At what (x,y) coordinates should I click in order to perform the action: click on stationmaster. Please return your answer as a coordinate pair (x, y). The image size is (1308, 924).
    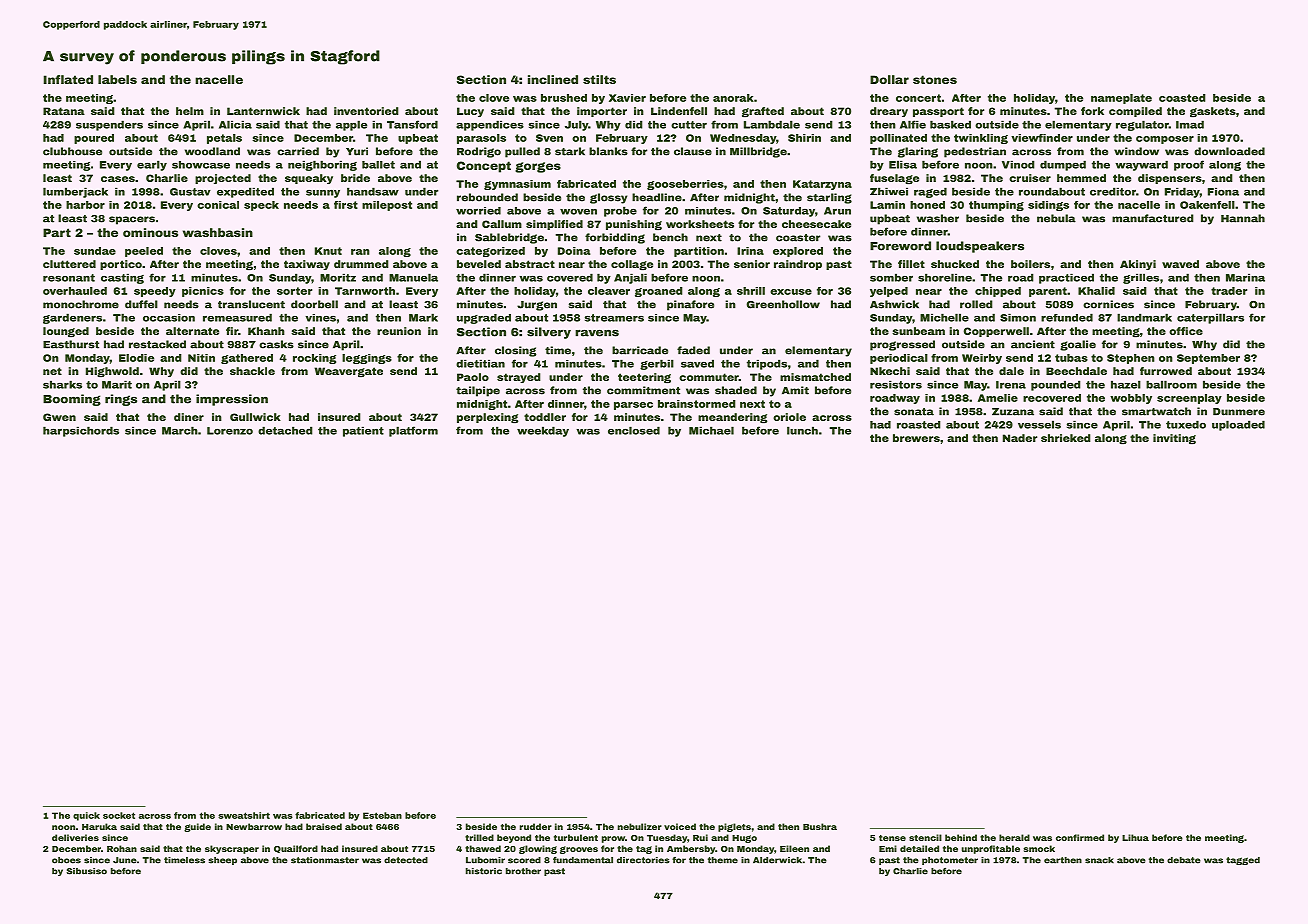
    Looking at the image, I should click on (325, 860).
